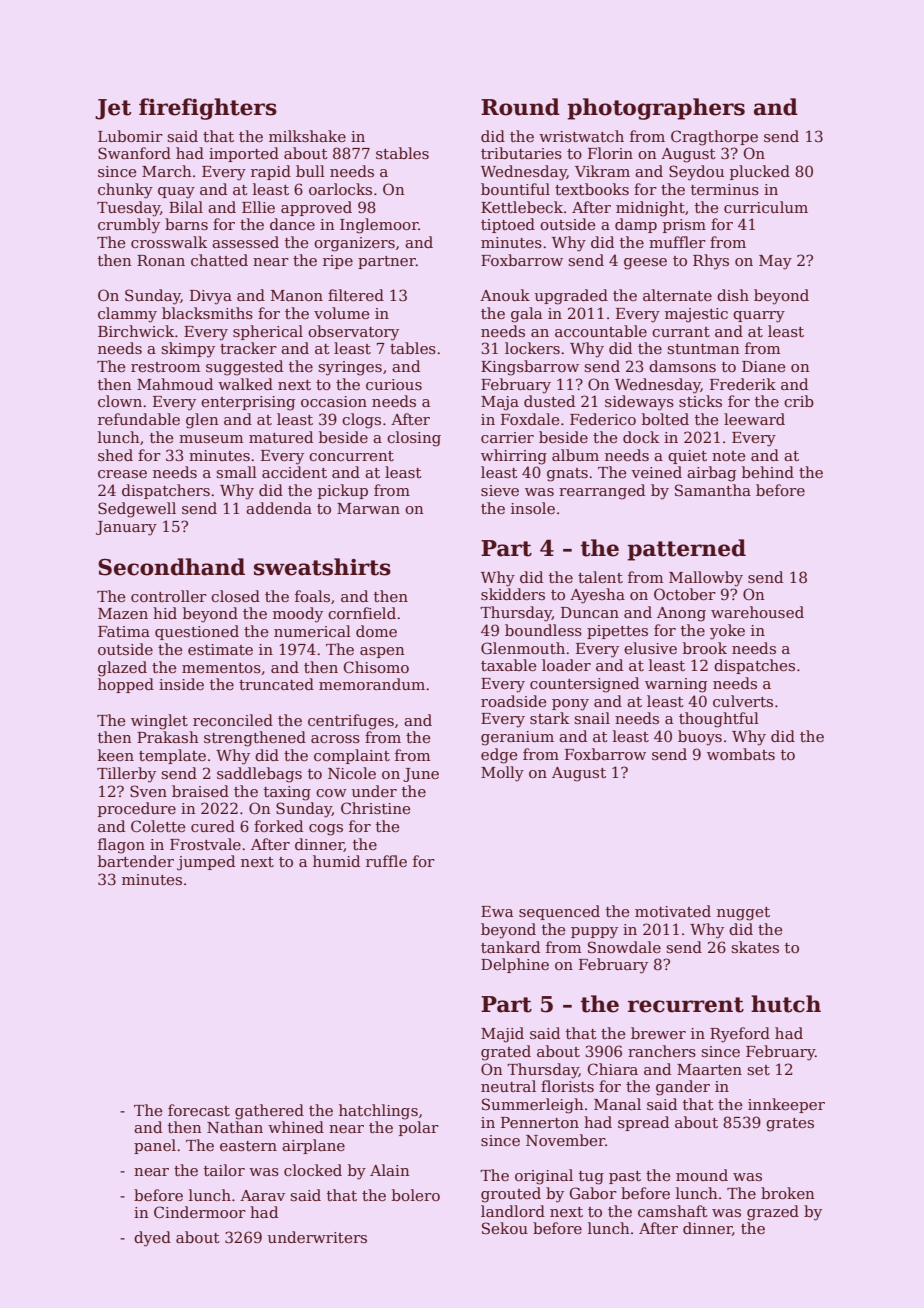  Describe the element at coordinates (152, 1239) in the image. I see `dyed` at that location.
